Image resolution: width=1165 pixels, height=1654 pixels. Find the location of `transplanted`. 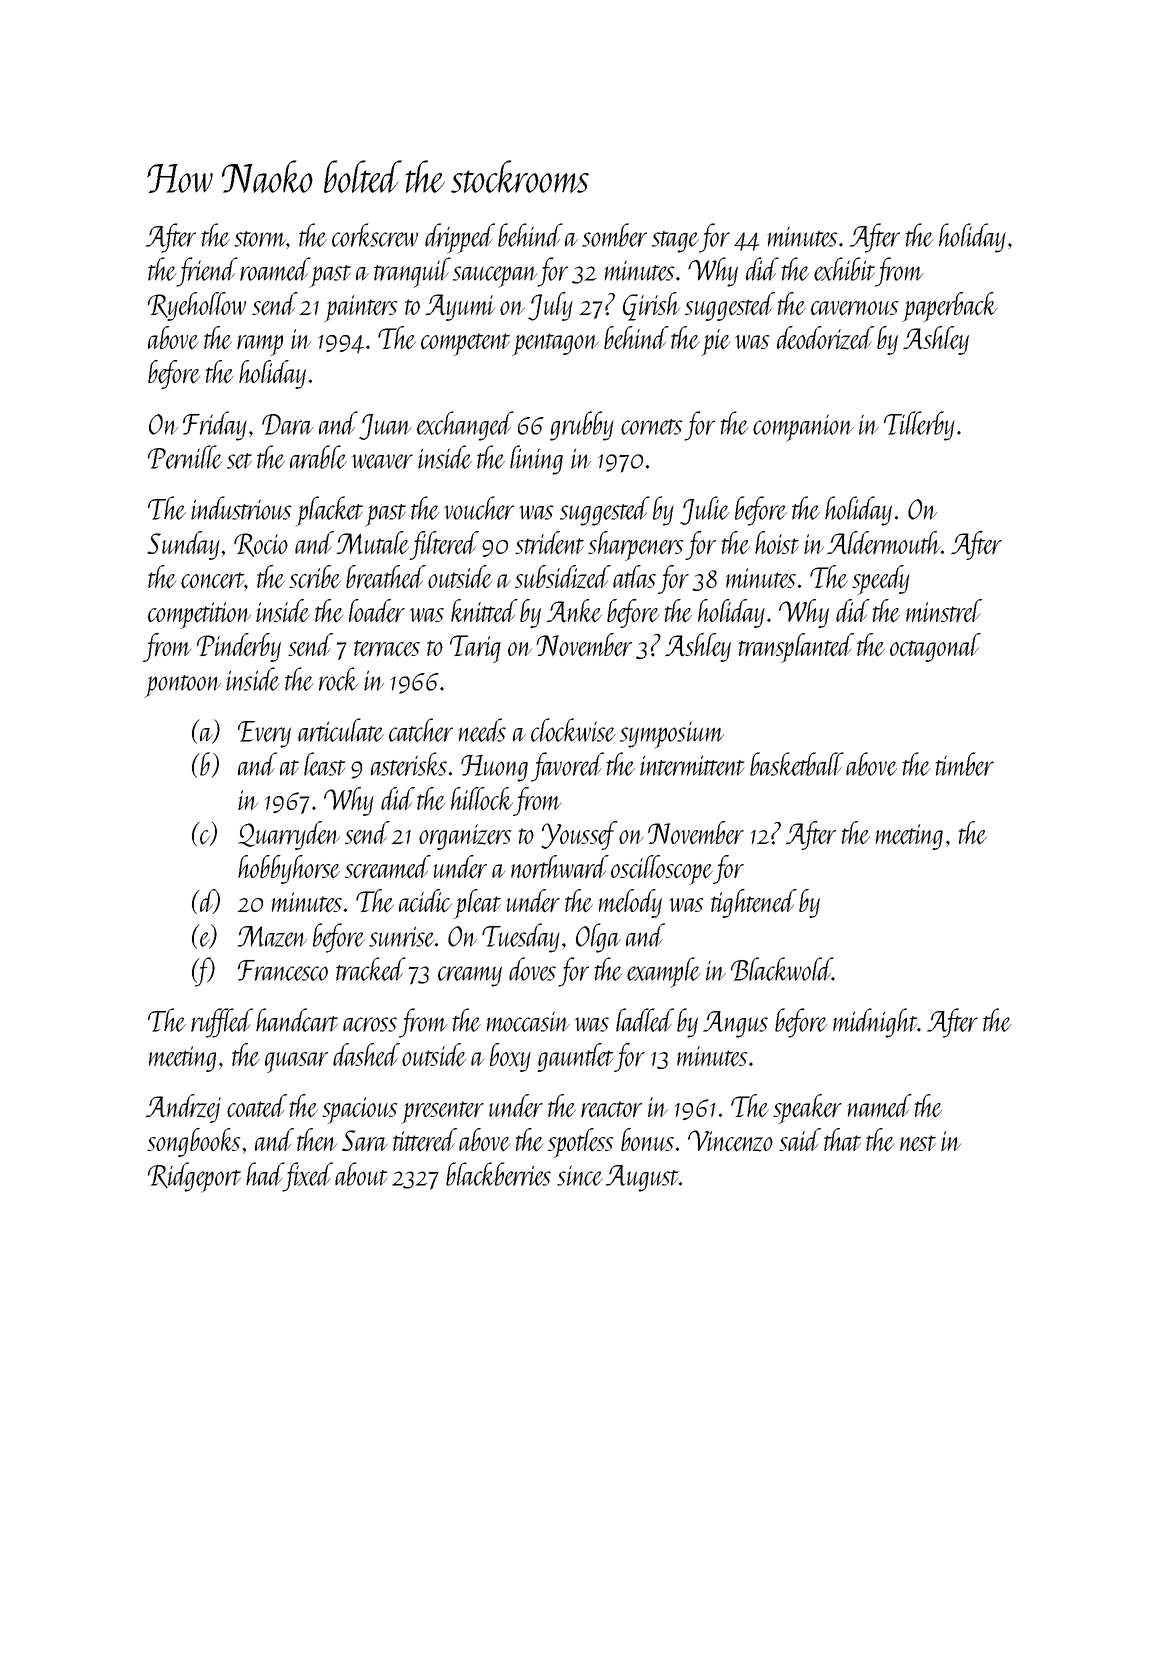

transplanted is located at coordinates (796, 648).
